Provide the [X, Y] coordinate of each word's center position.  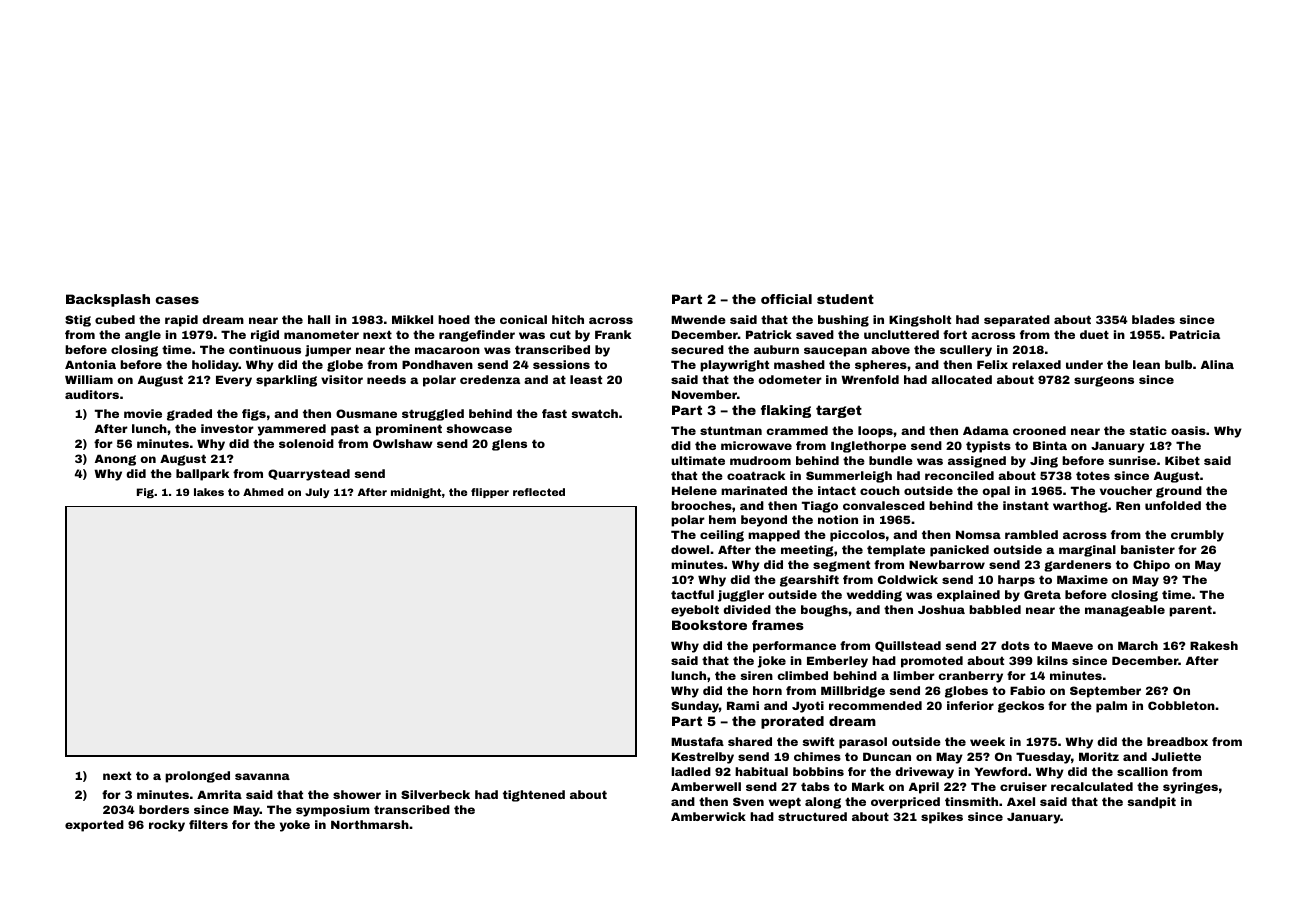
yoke [295, 826]
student [845, 299]
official [786, 299]
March [1138, 645]
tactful [692, 594]
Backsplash [108, 300]
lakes [209, 492]
